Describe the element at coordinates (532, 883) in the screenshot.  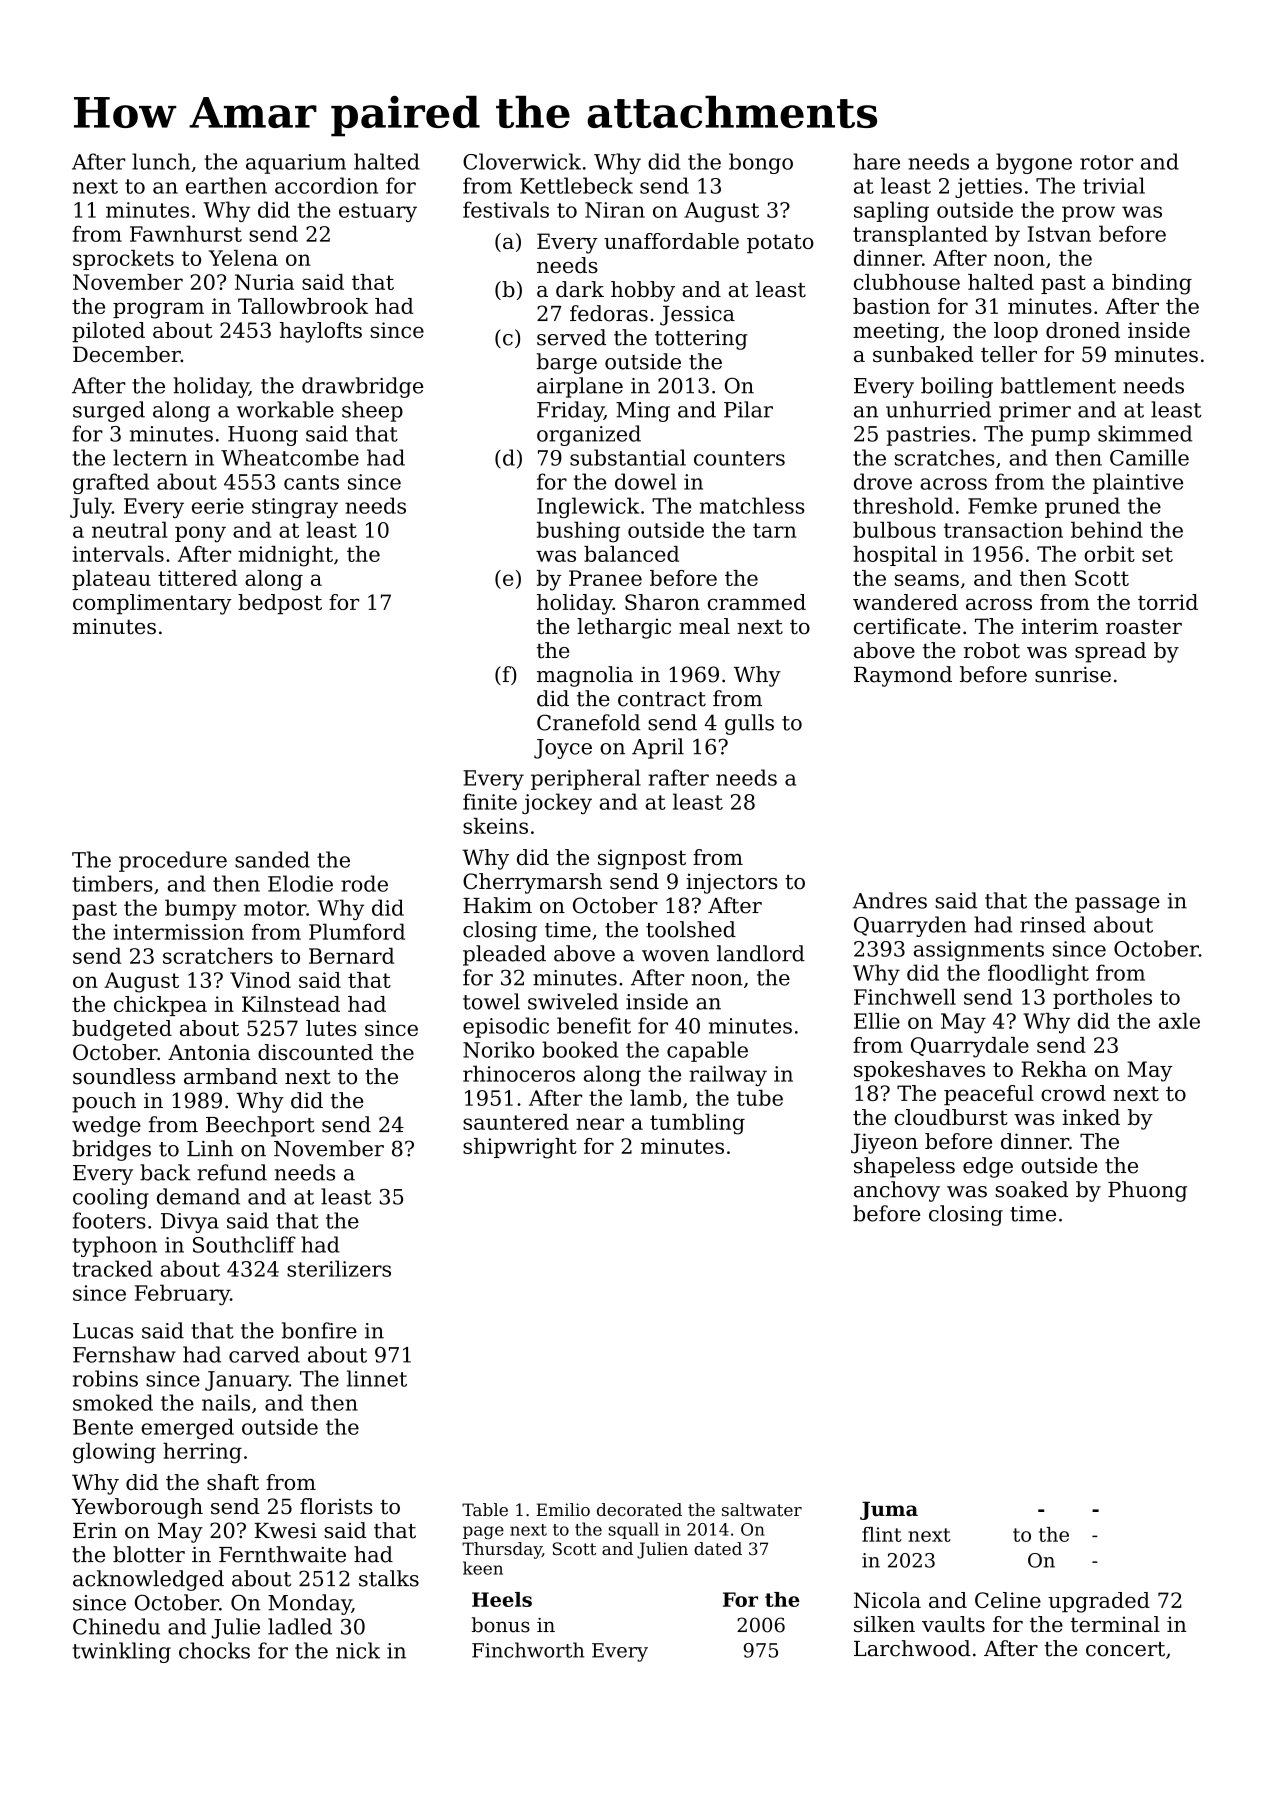
I see `Cherrymarsh` at that location.
